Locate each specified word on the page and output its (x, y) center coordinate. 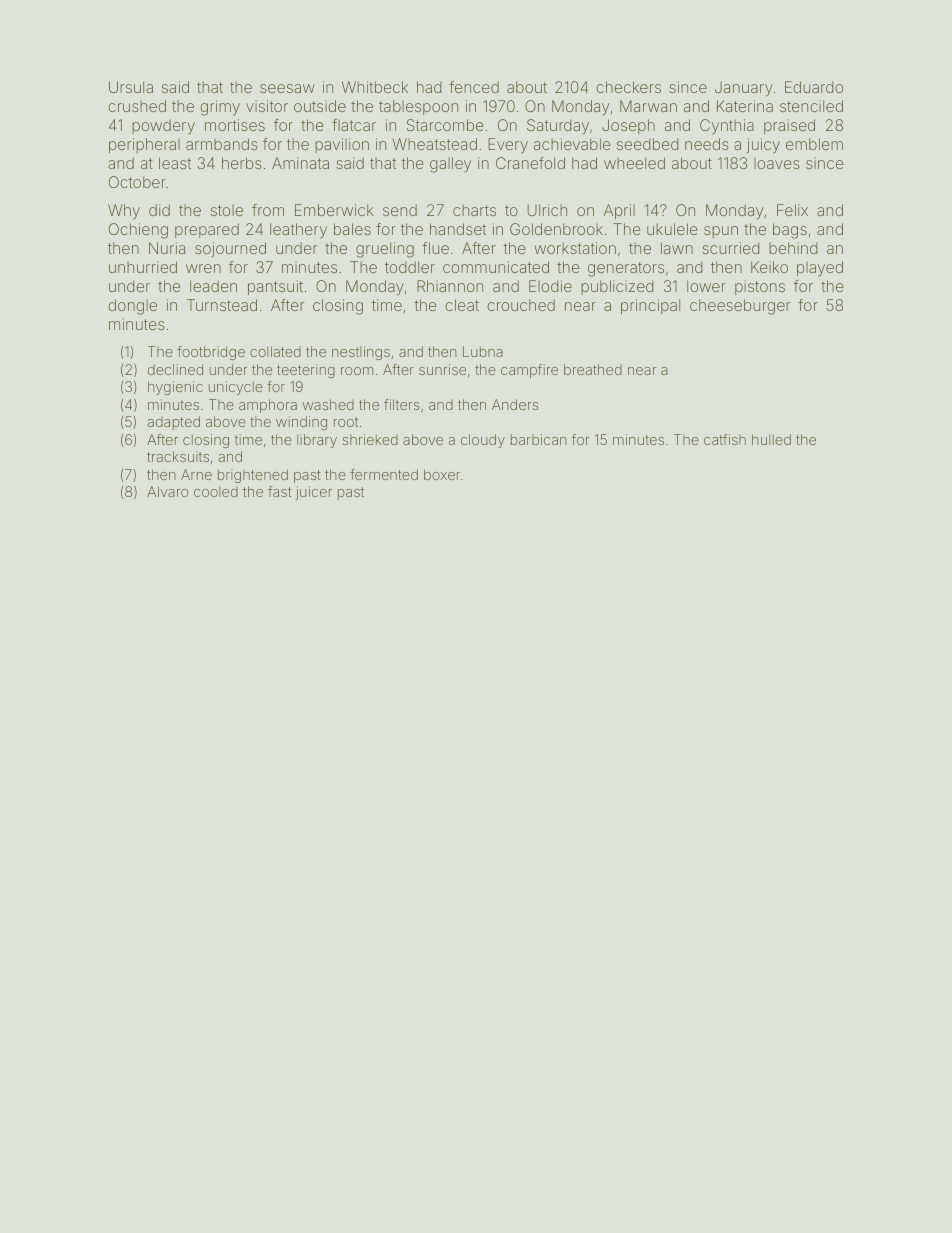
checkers (628, 87)
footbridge (211, 353)
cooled (216, 491)
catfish (725, 439)
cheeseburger (740, 307)
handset (458, 229)
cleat (462, 305)
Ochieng (138, 231)
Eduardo (814, 87)
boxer (442, 474)
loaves (777, 163)
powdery (163, 127)
